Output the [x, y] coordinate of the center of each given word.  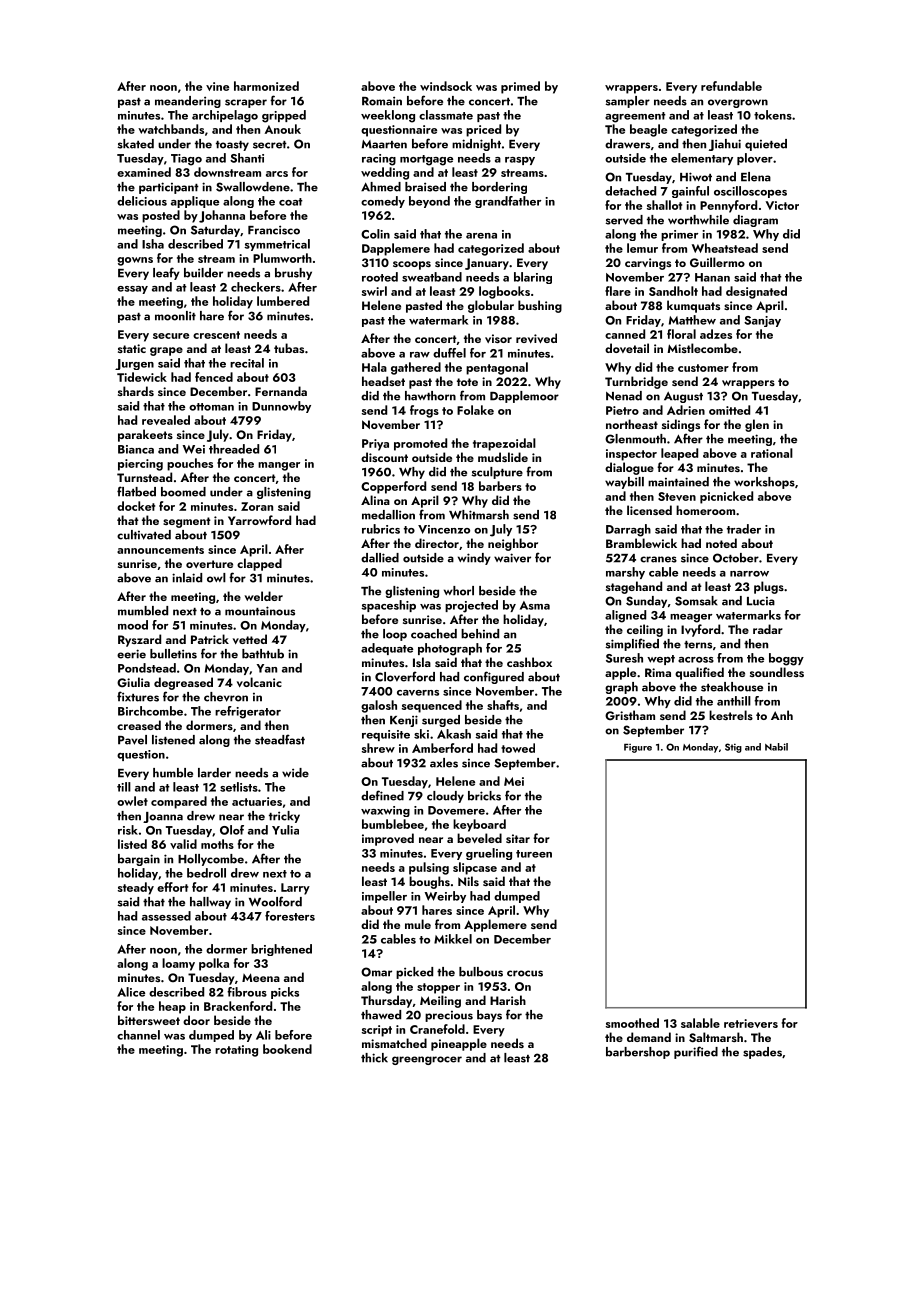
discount [384, 457]
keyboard [479, 825]
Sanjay [762, 321]
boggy [786, 659]
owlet [132, 801]
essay [132, 290]
